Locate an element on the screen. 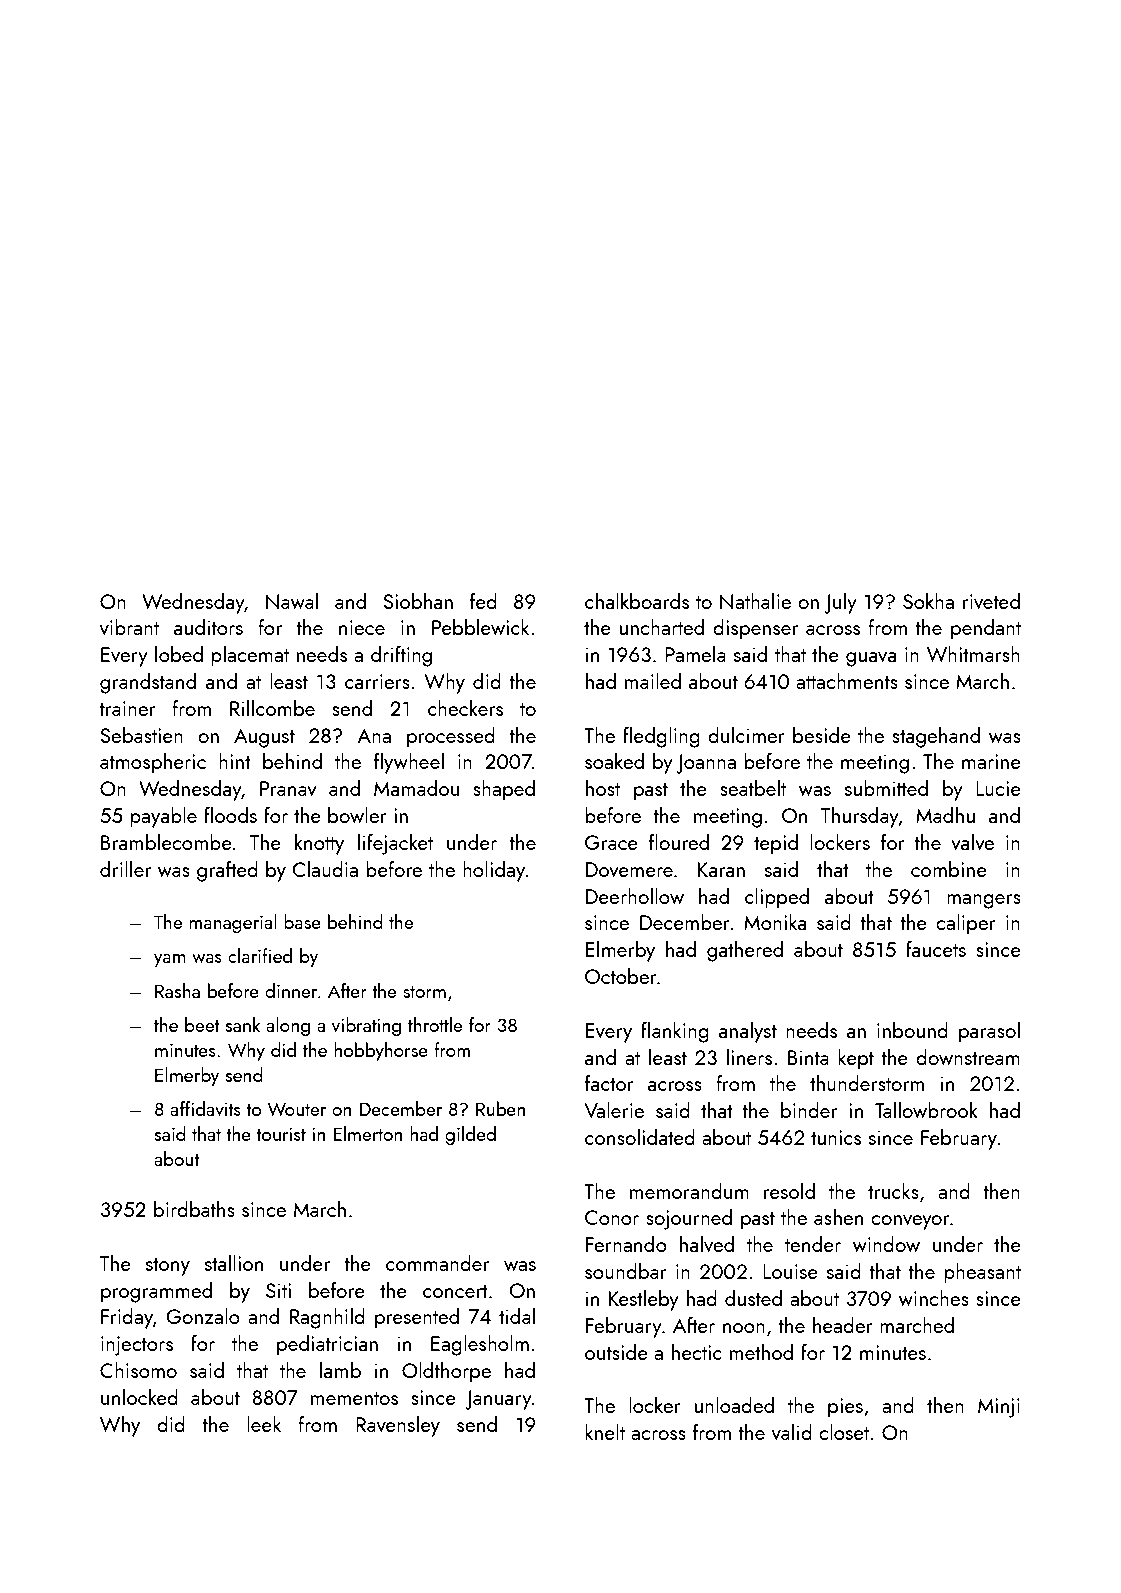 The width and height of the screenshot is (1121, 1593). faucets is located at coordinates (936, 949).
